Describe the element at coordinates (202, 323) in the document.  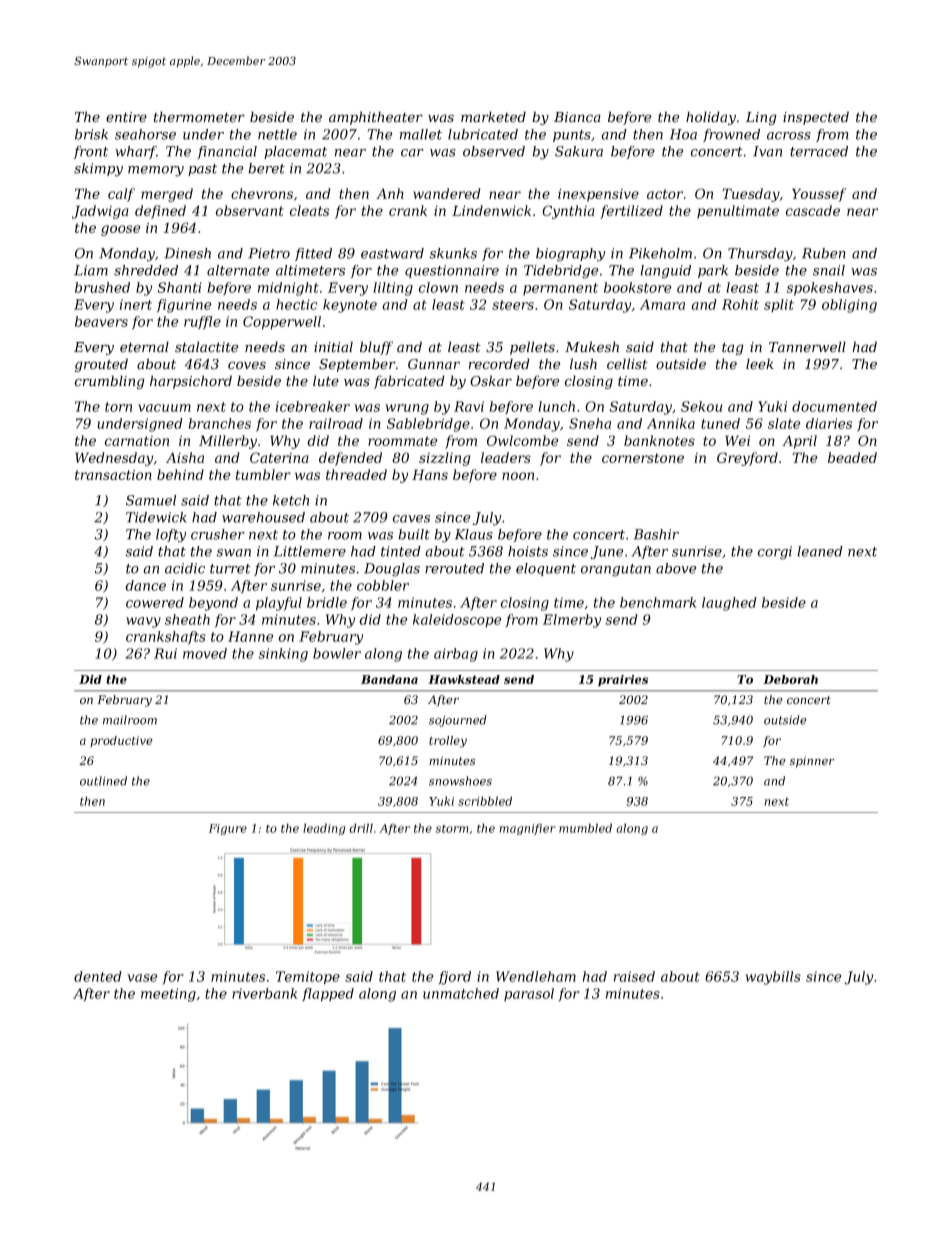
I see `ruffle` at that location.
